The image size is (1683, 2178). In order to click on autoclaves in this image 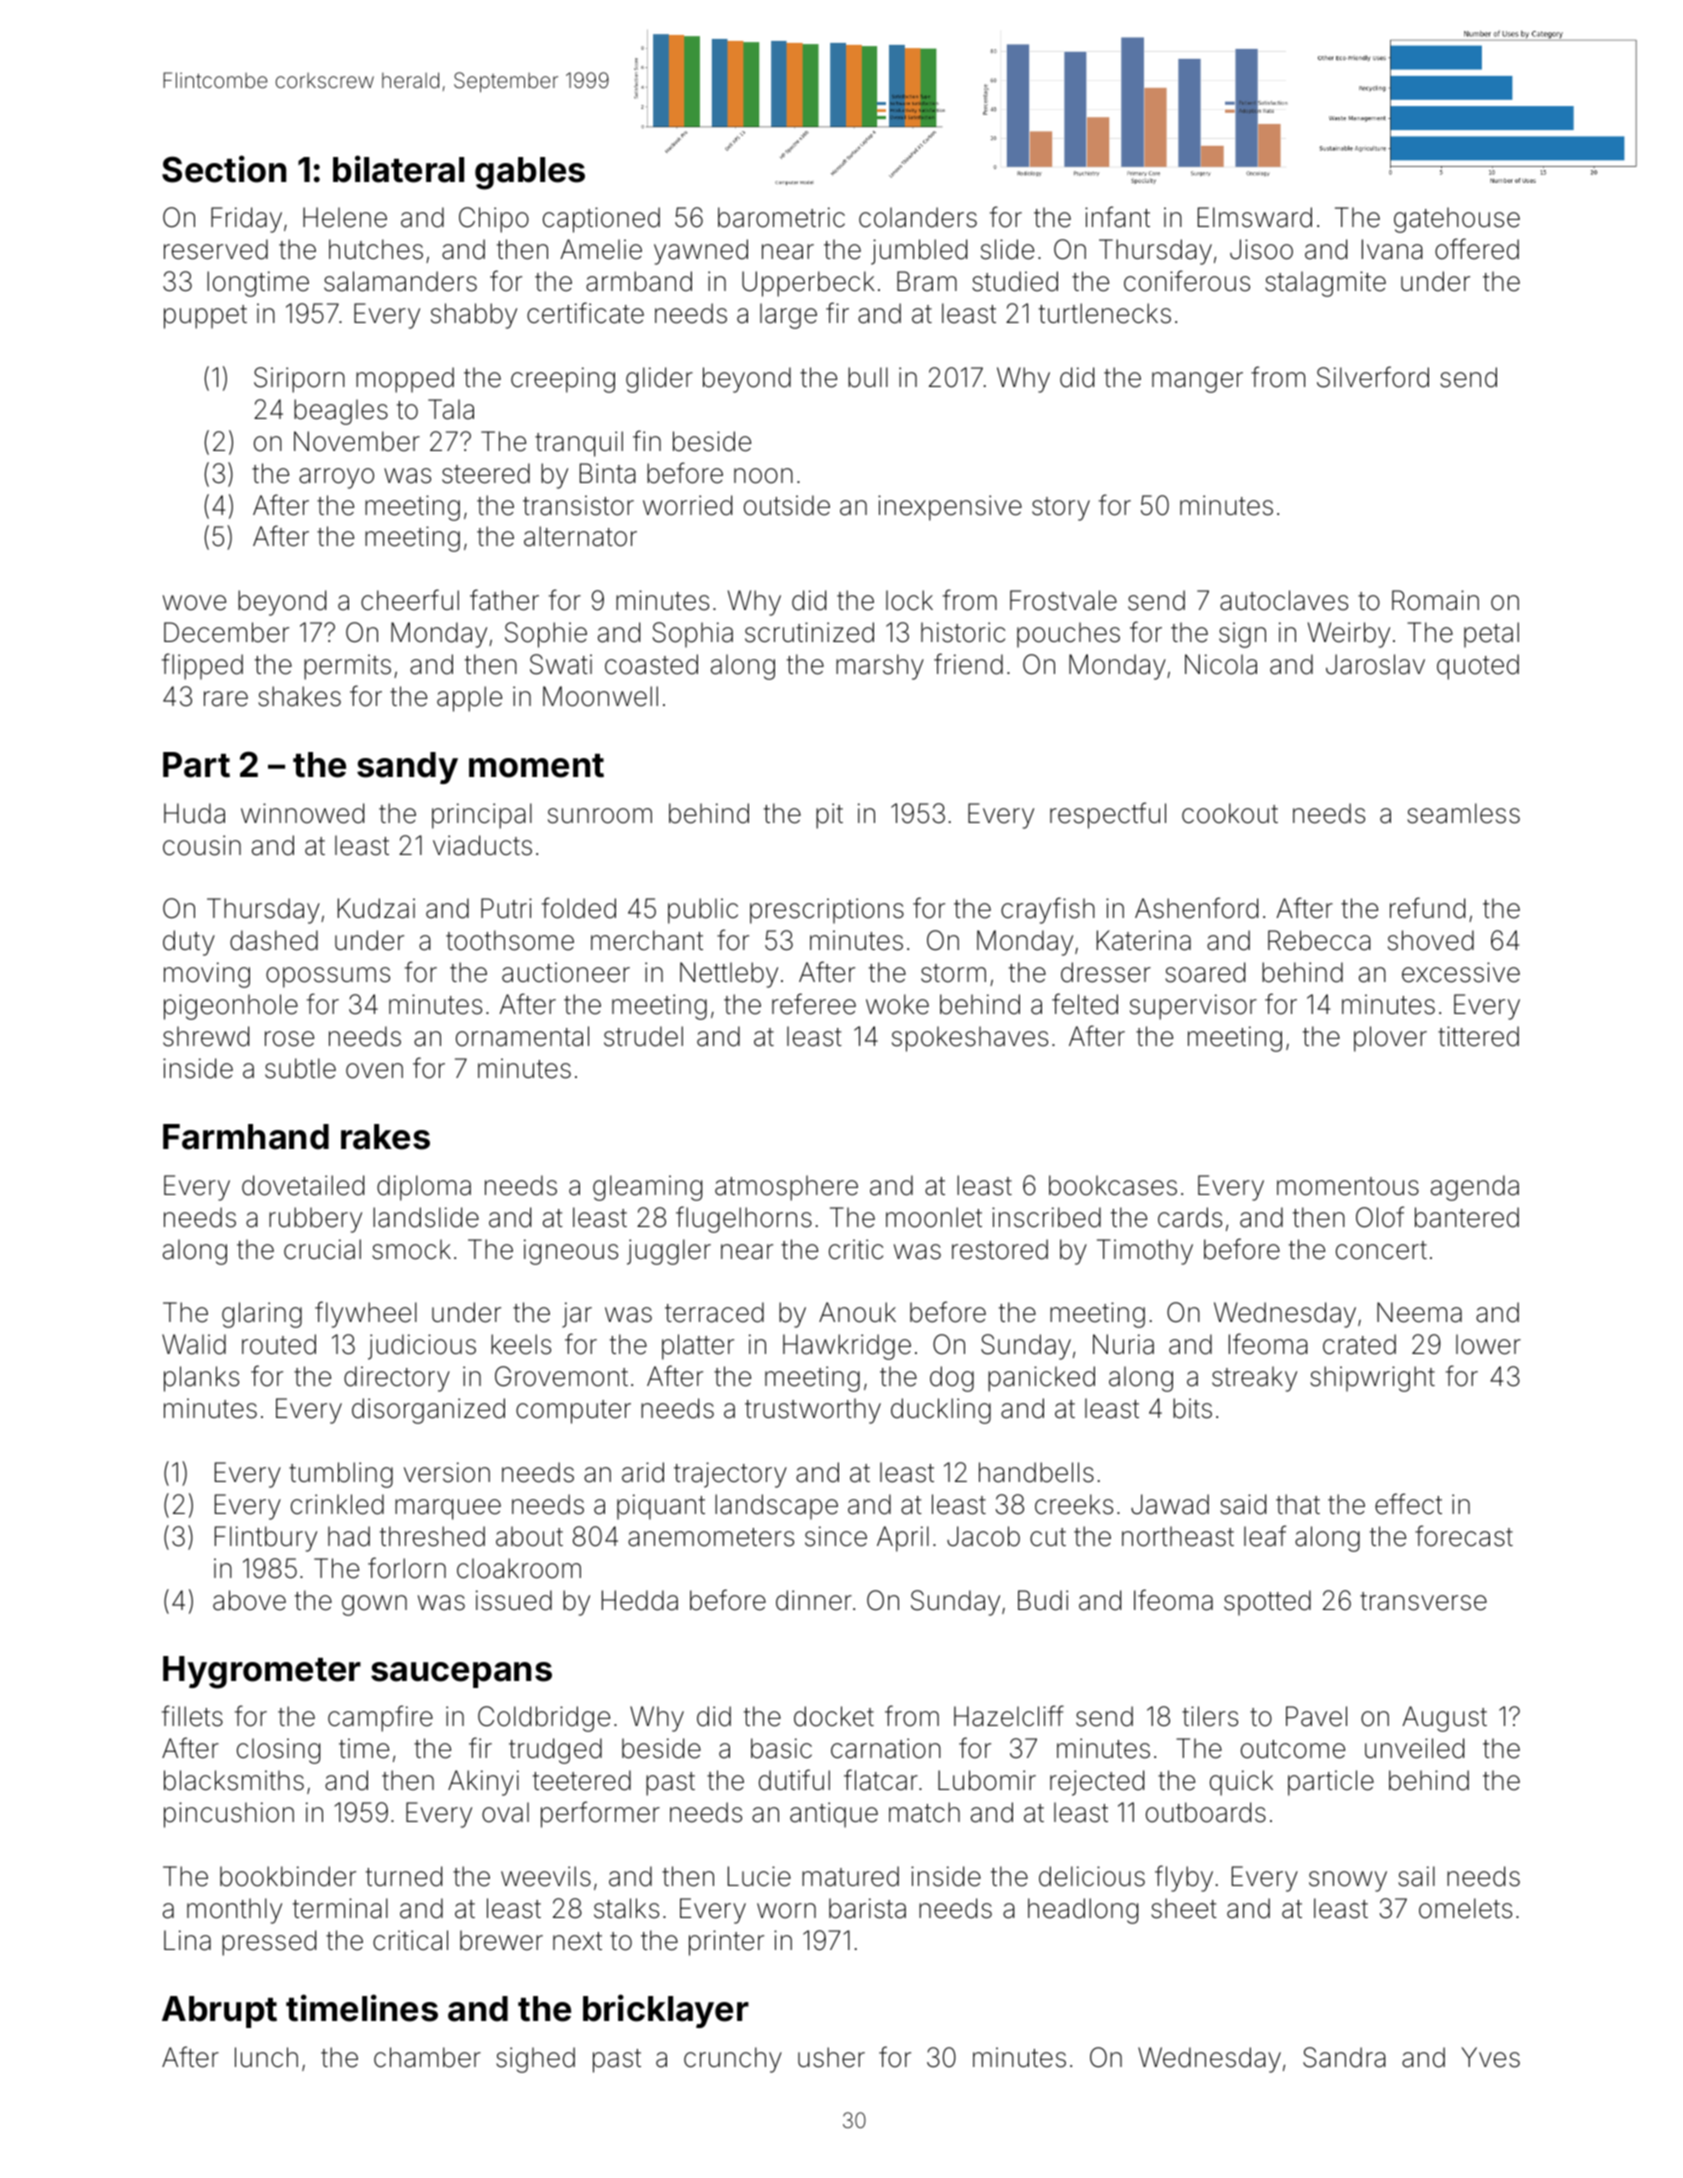, I will do `click(1284, 600)`.
